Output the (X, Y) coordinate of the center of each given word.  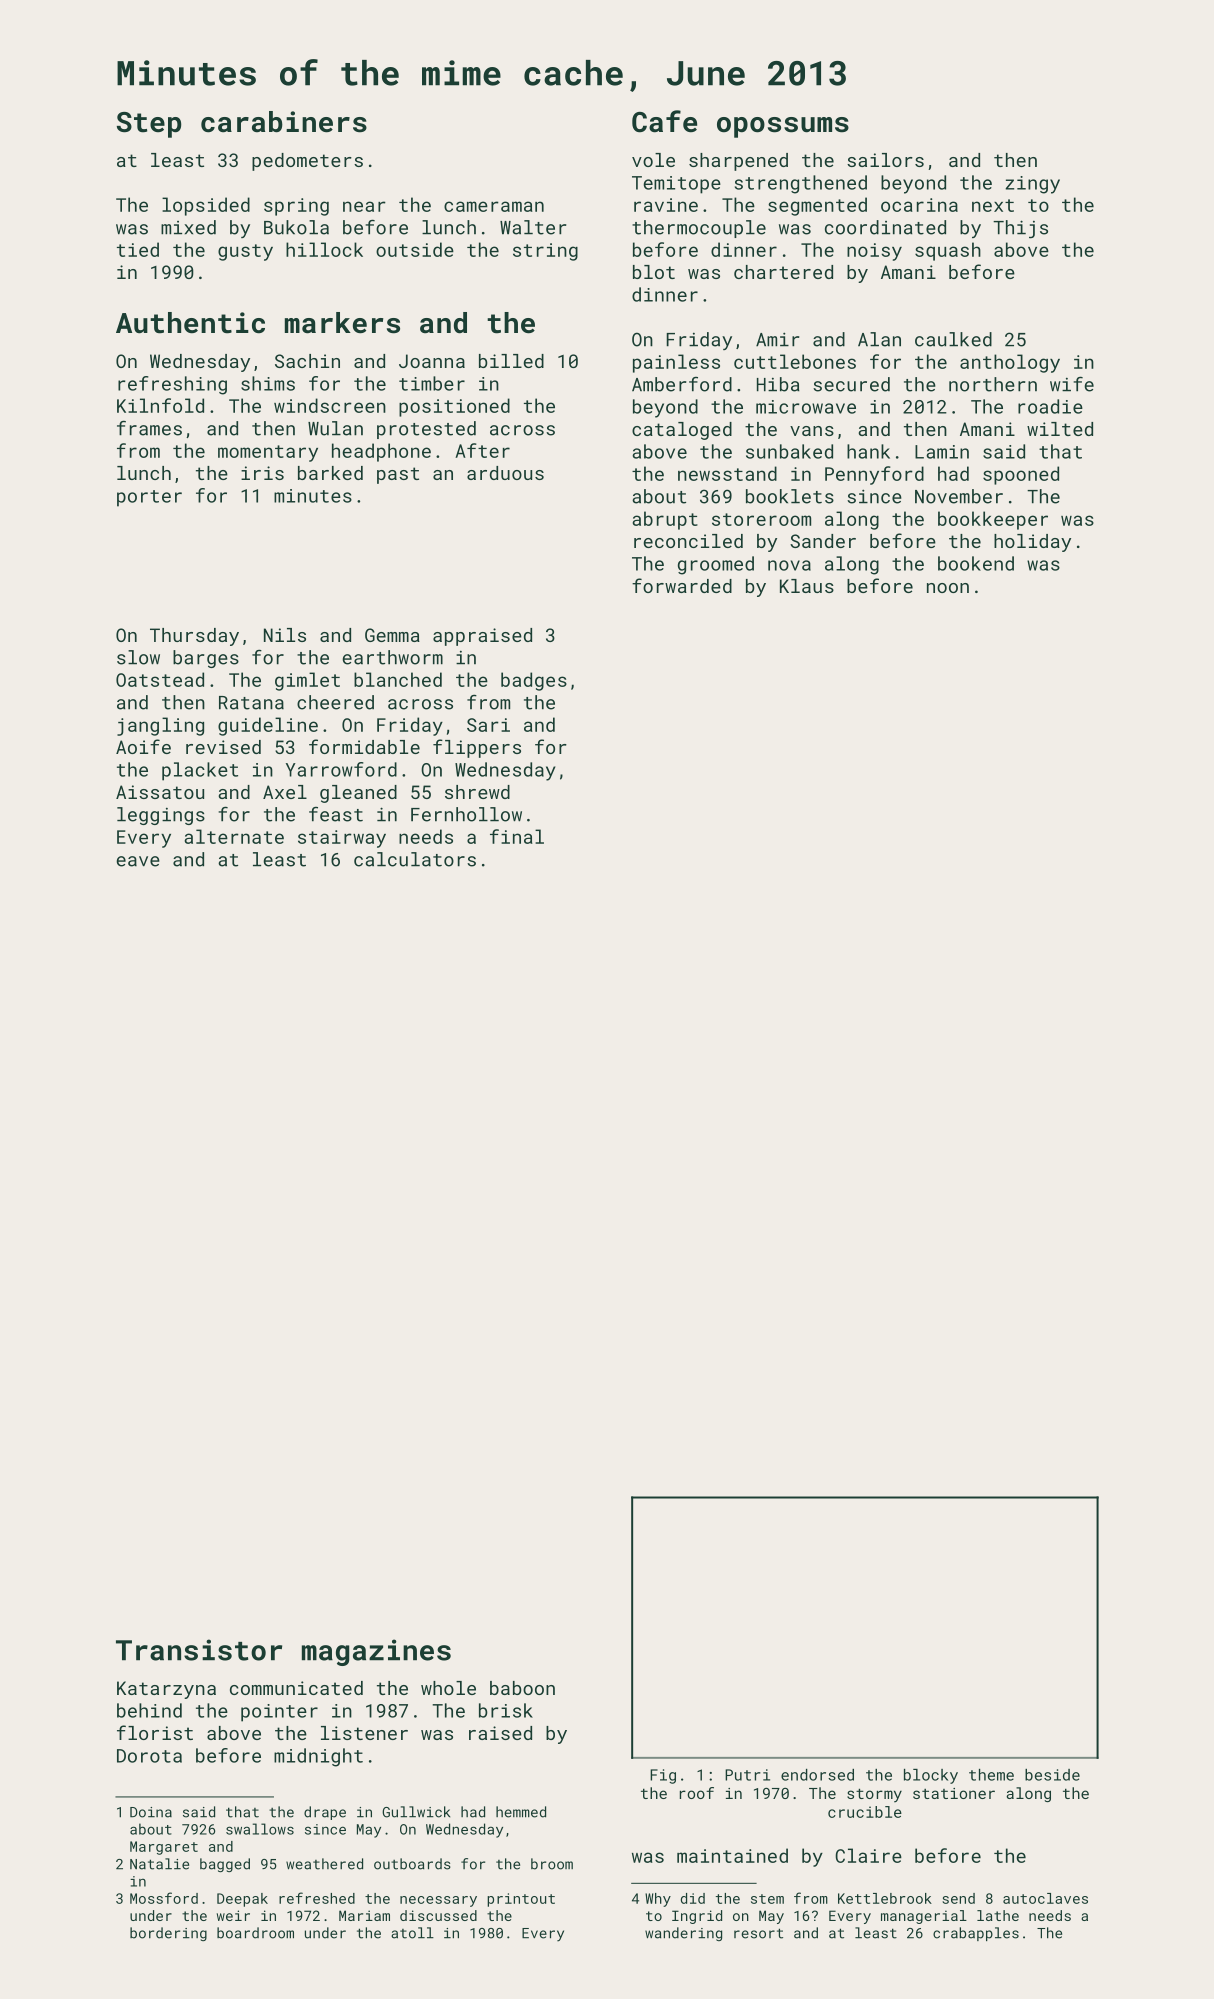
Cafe (664, 121)
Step (149, 125)
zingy (1032, 185)
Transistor (199, 1650)
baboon (522, 1688)
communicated (296, 1688)
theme (991, 1775)
